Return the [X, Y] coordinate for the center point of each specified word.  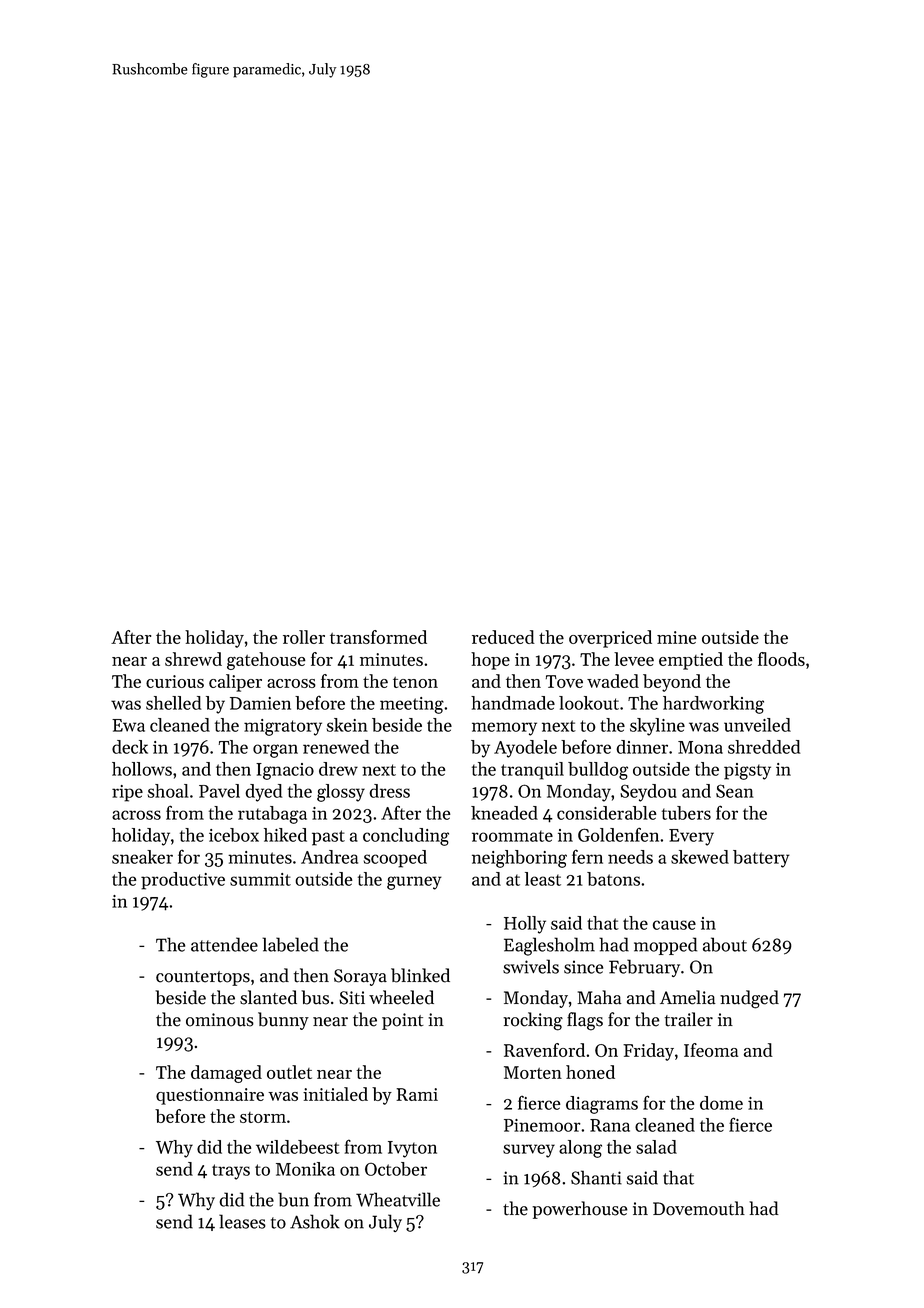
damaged [226, 1074]
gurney [414, 883]
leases [242, 1221]
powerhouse [580, 1210]
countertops [203, 978]
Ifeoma [711, 1050]
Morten [533, 1072]
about [725, 944]
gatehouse [266, 661]
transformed [378, 637]
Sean [735, 791]
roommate [512, 836]
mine [677, 637]
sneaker [142, 857]
